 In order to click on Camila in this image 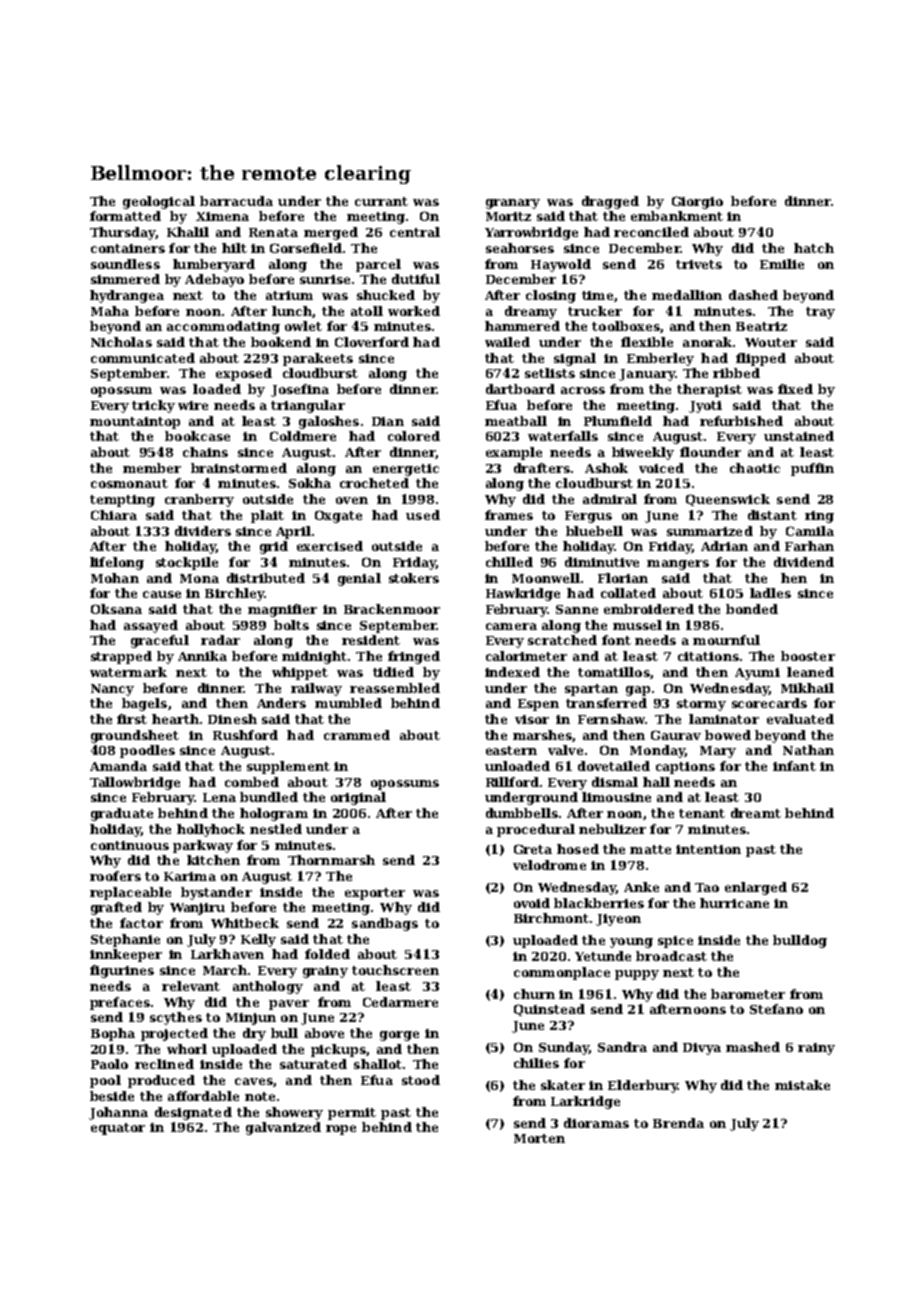, I will do `click(810, 531)`.
